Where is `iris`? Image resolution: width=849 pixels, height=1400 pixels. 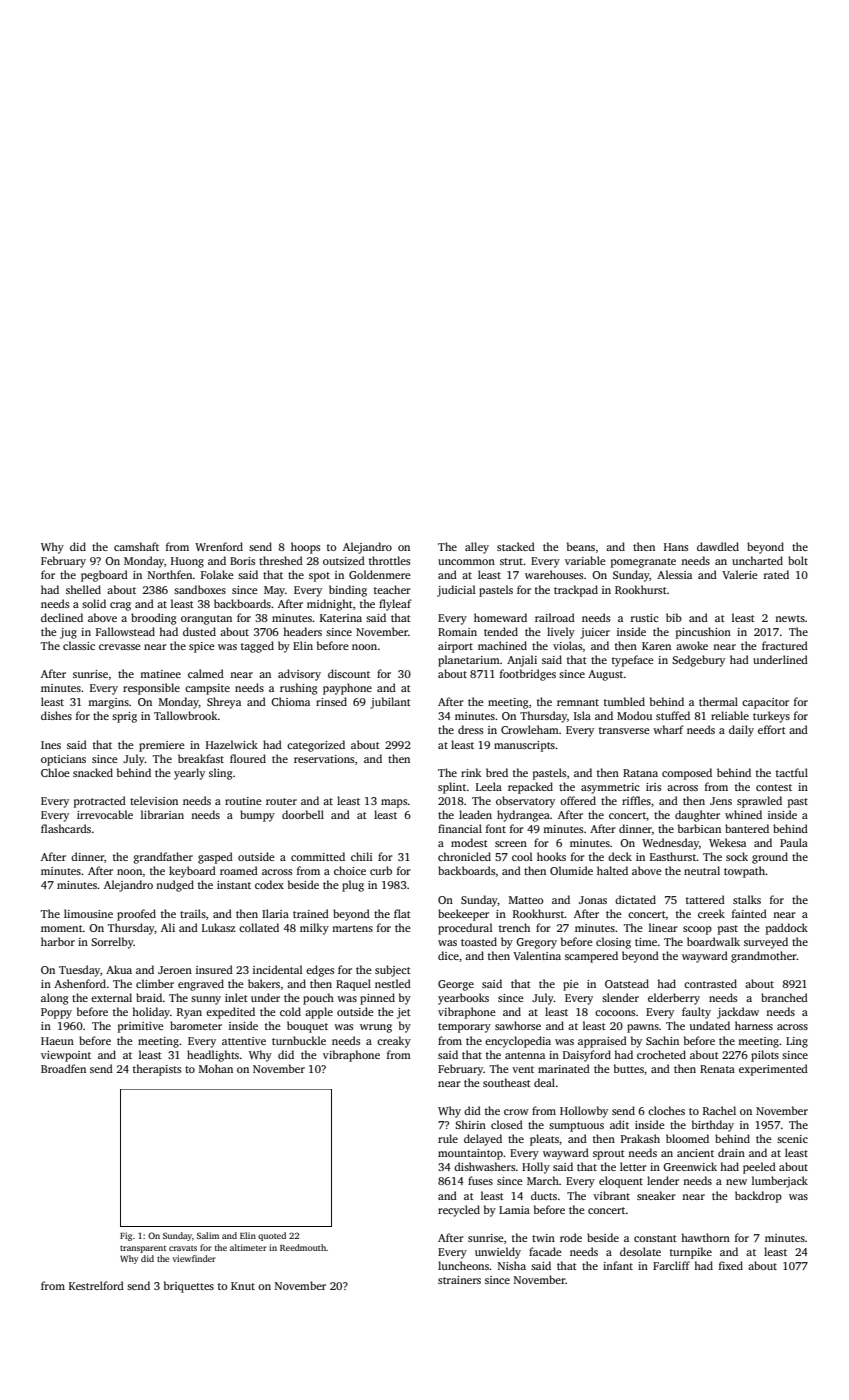
iris is located at coordinates (653, 787).
